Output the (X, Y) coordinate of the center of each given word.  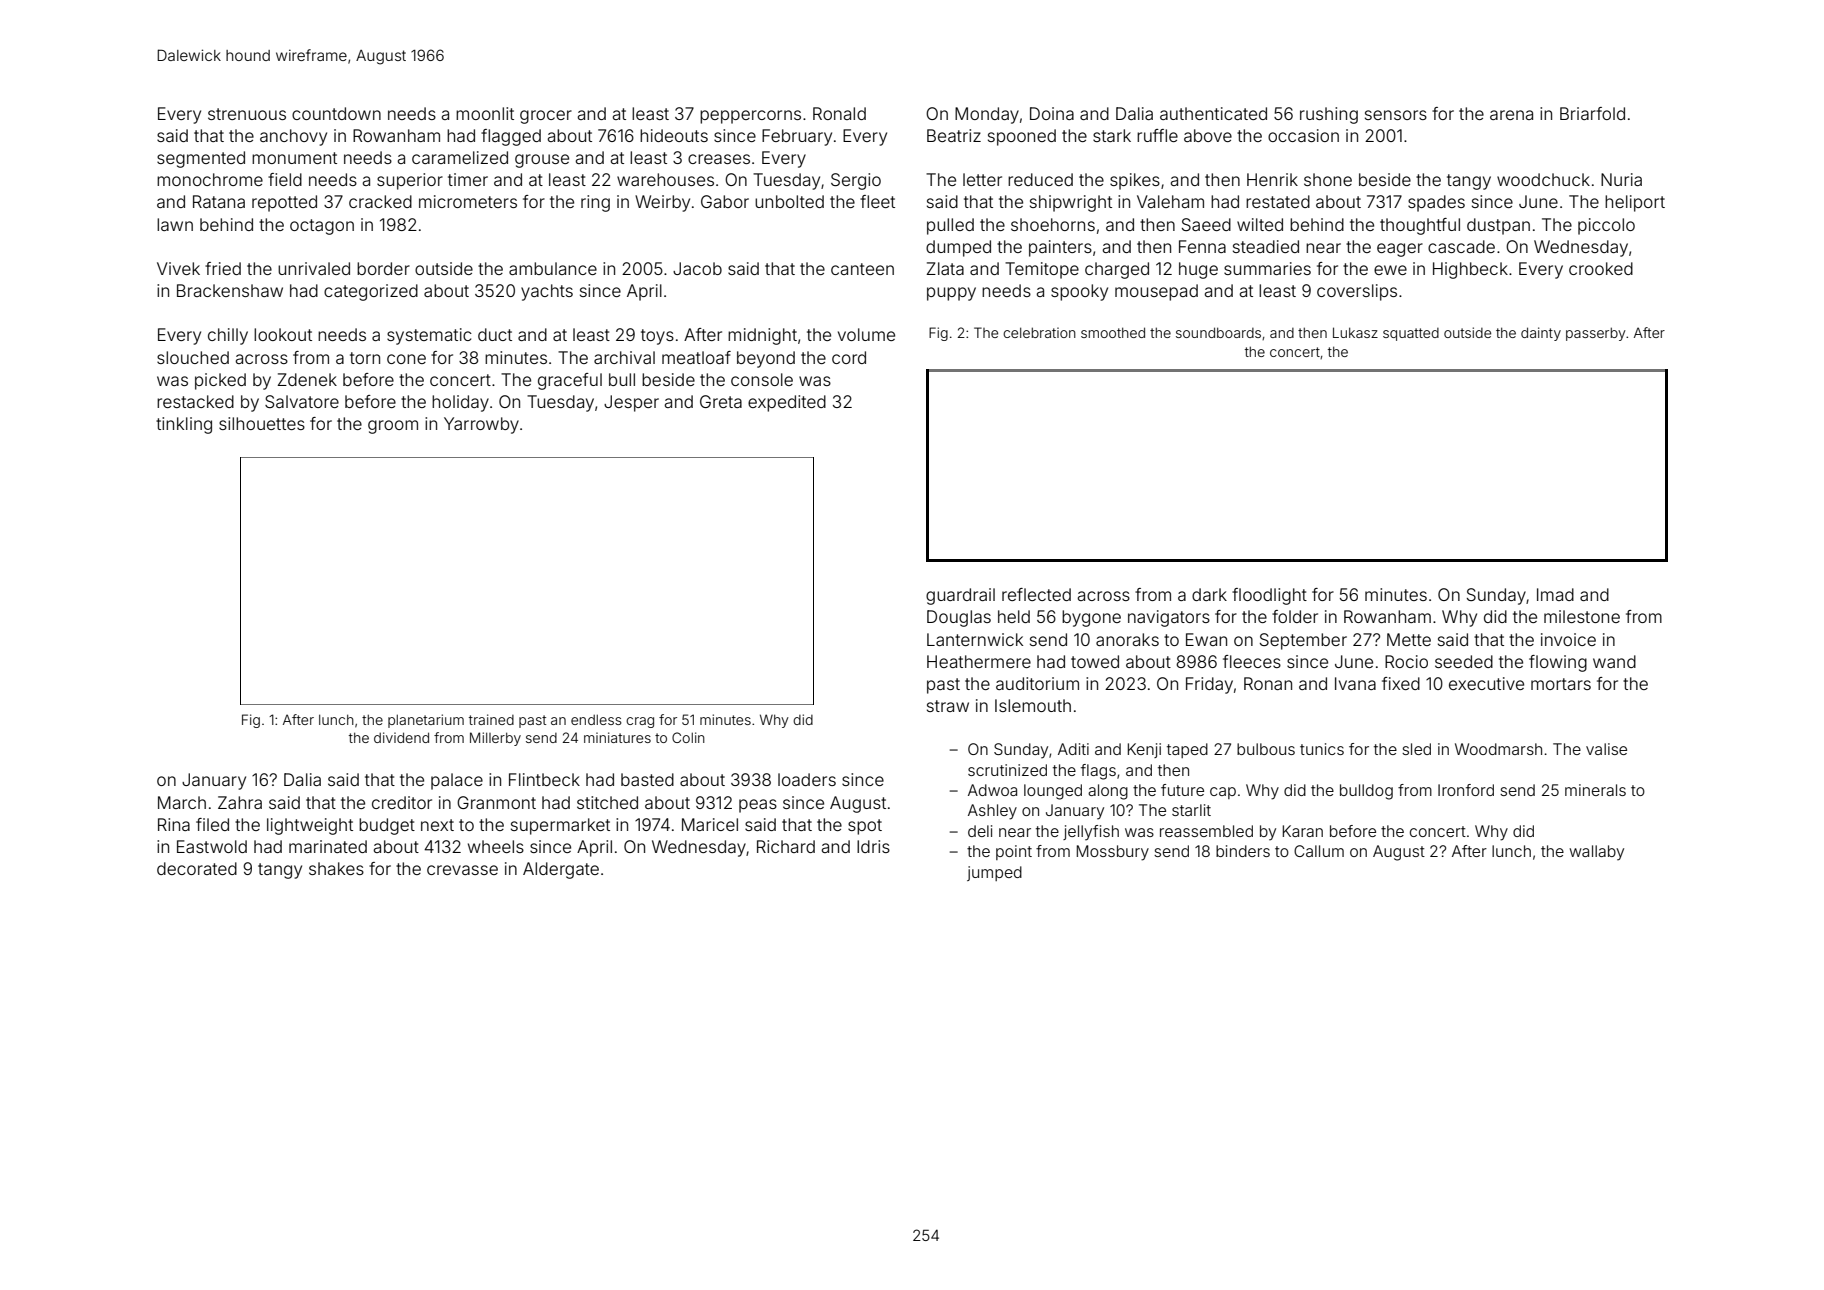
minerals (1595, 790)
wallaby (1596, 853)
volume (866, 334)
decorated (197, 868)
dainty (1541, 334)
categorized (371, 292)
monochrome (210, 179)
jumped (994, 873)
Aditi (1073, 749)
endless (596, 719)
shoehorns (1053, 224)
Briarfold (1592, 113)
